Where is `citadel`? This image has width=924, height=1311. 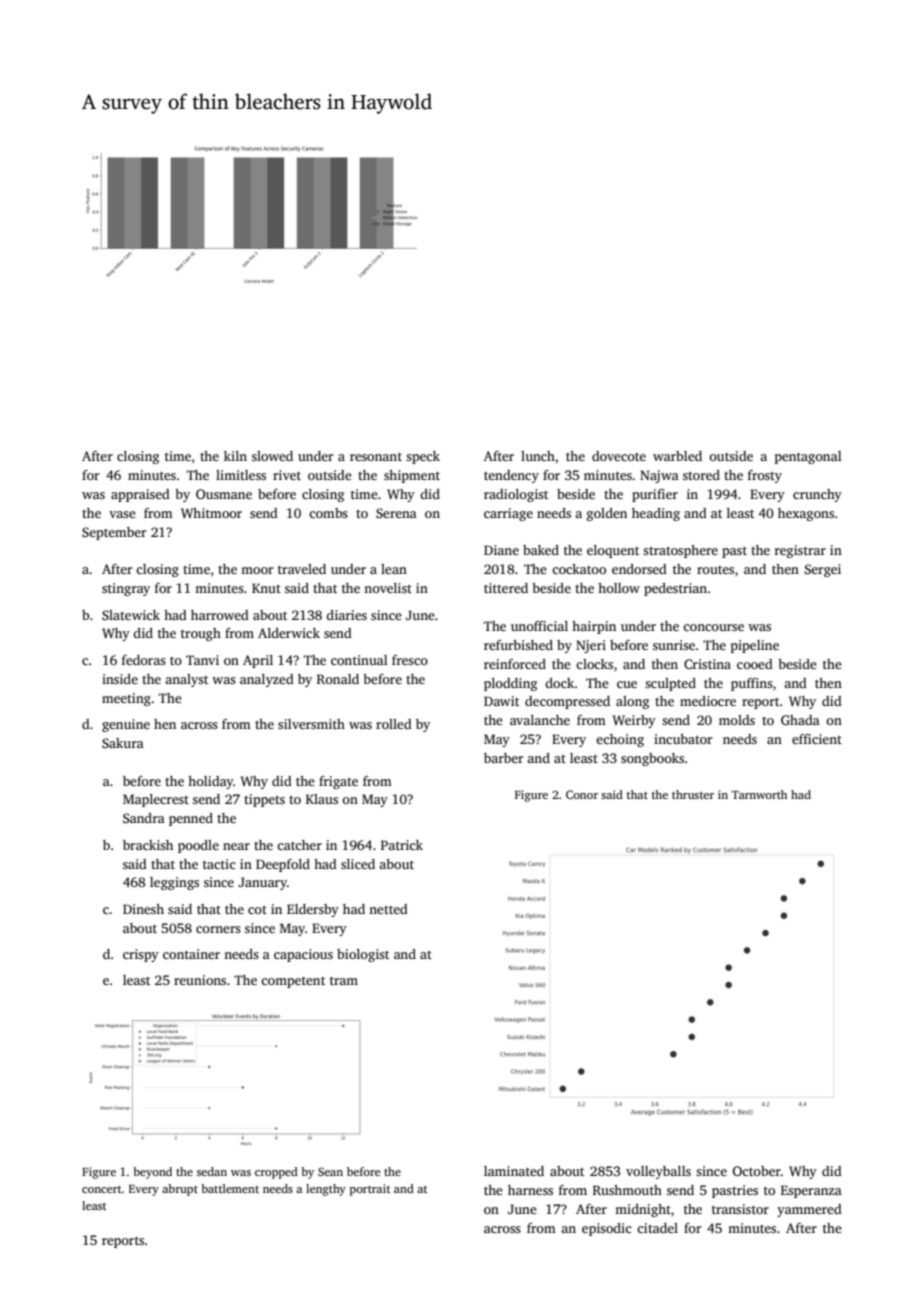
citadel is located at coordinates (657, 1228).
